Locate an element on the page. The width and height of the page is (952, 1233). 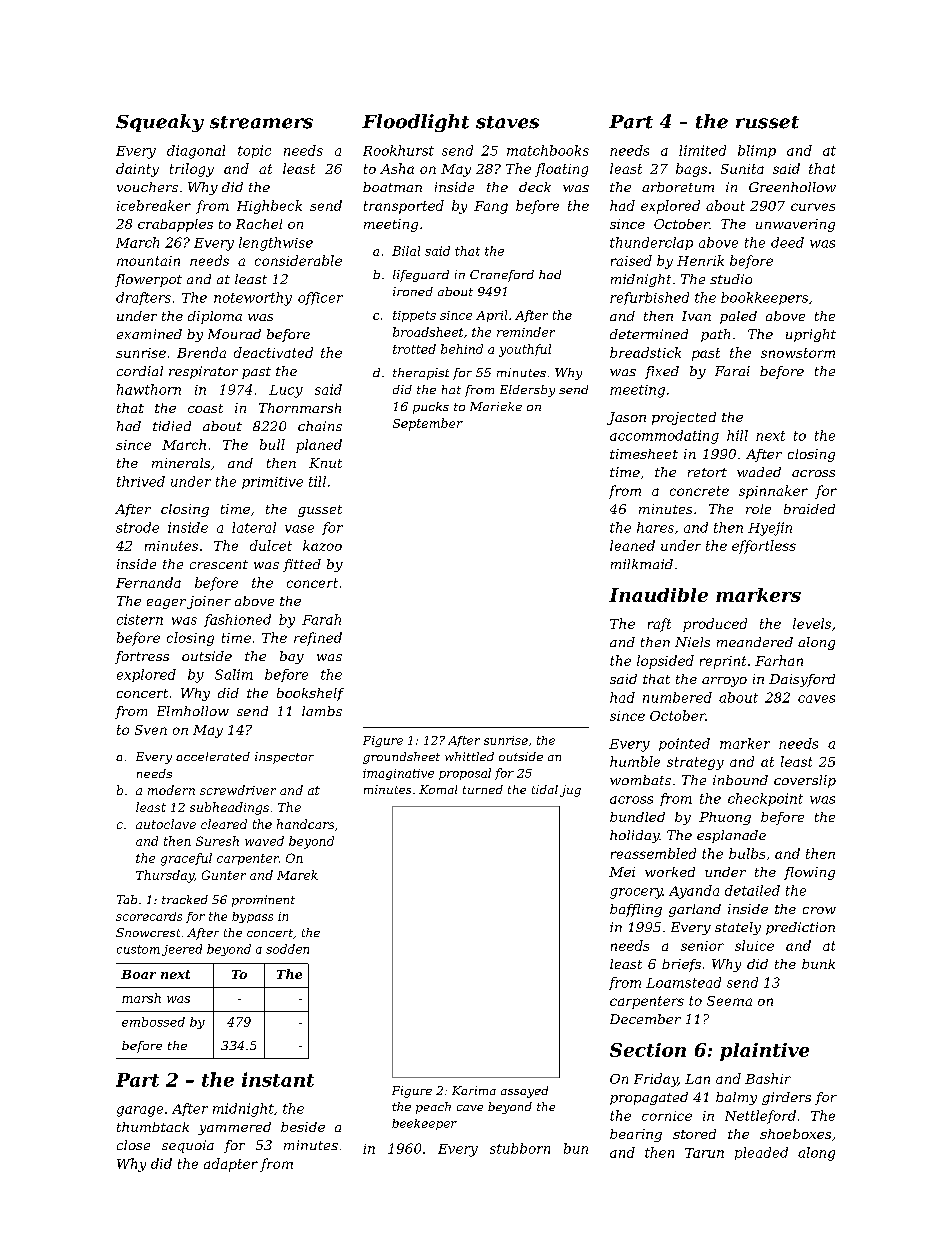
sodden is located at coordinates (287, 949).
